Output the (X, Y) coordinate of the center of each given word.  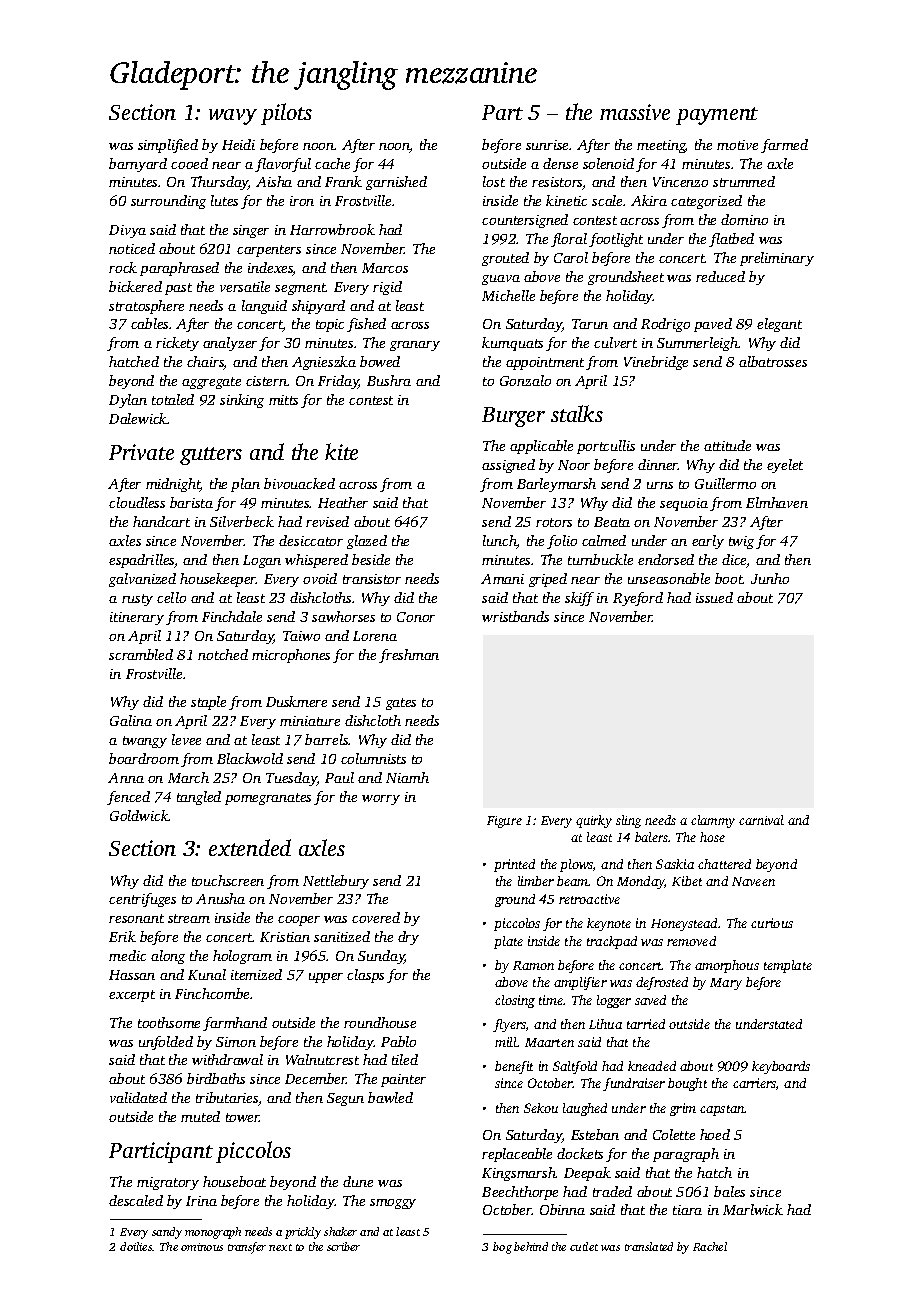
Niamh (407, 777)
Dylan (128, 401)
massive (635, 112)
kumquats (512, 344)
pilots (286, 114)
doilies (136, 1246)
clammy (713, 821)
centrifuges (142, 900)
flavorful (283, 165)
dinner (658, 464)
